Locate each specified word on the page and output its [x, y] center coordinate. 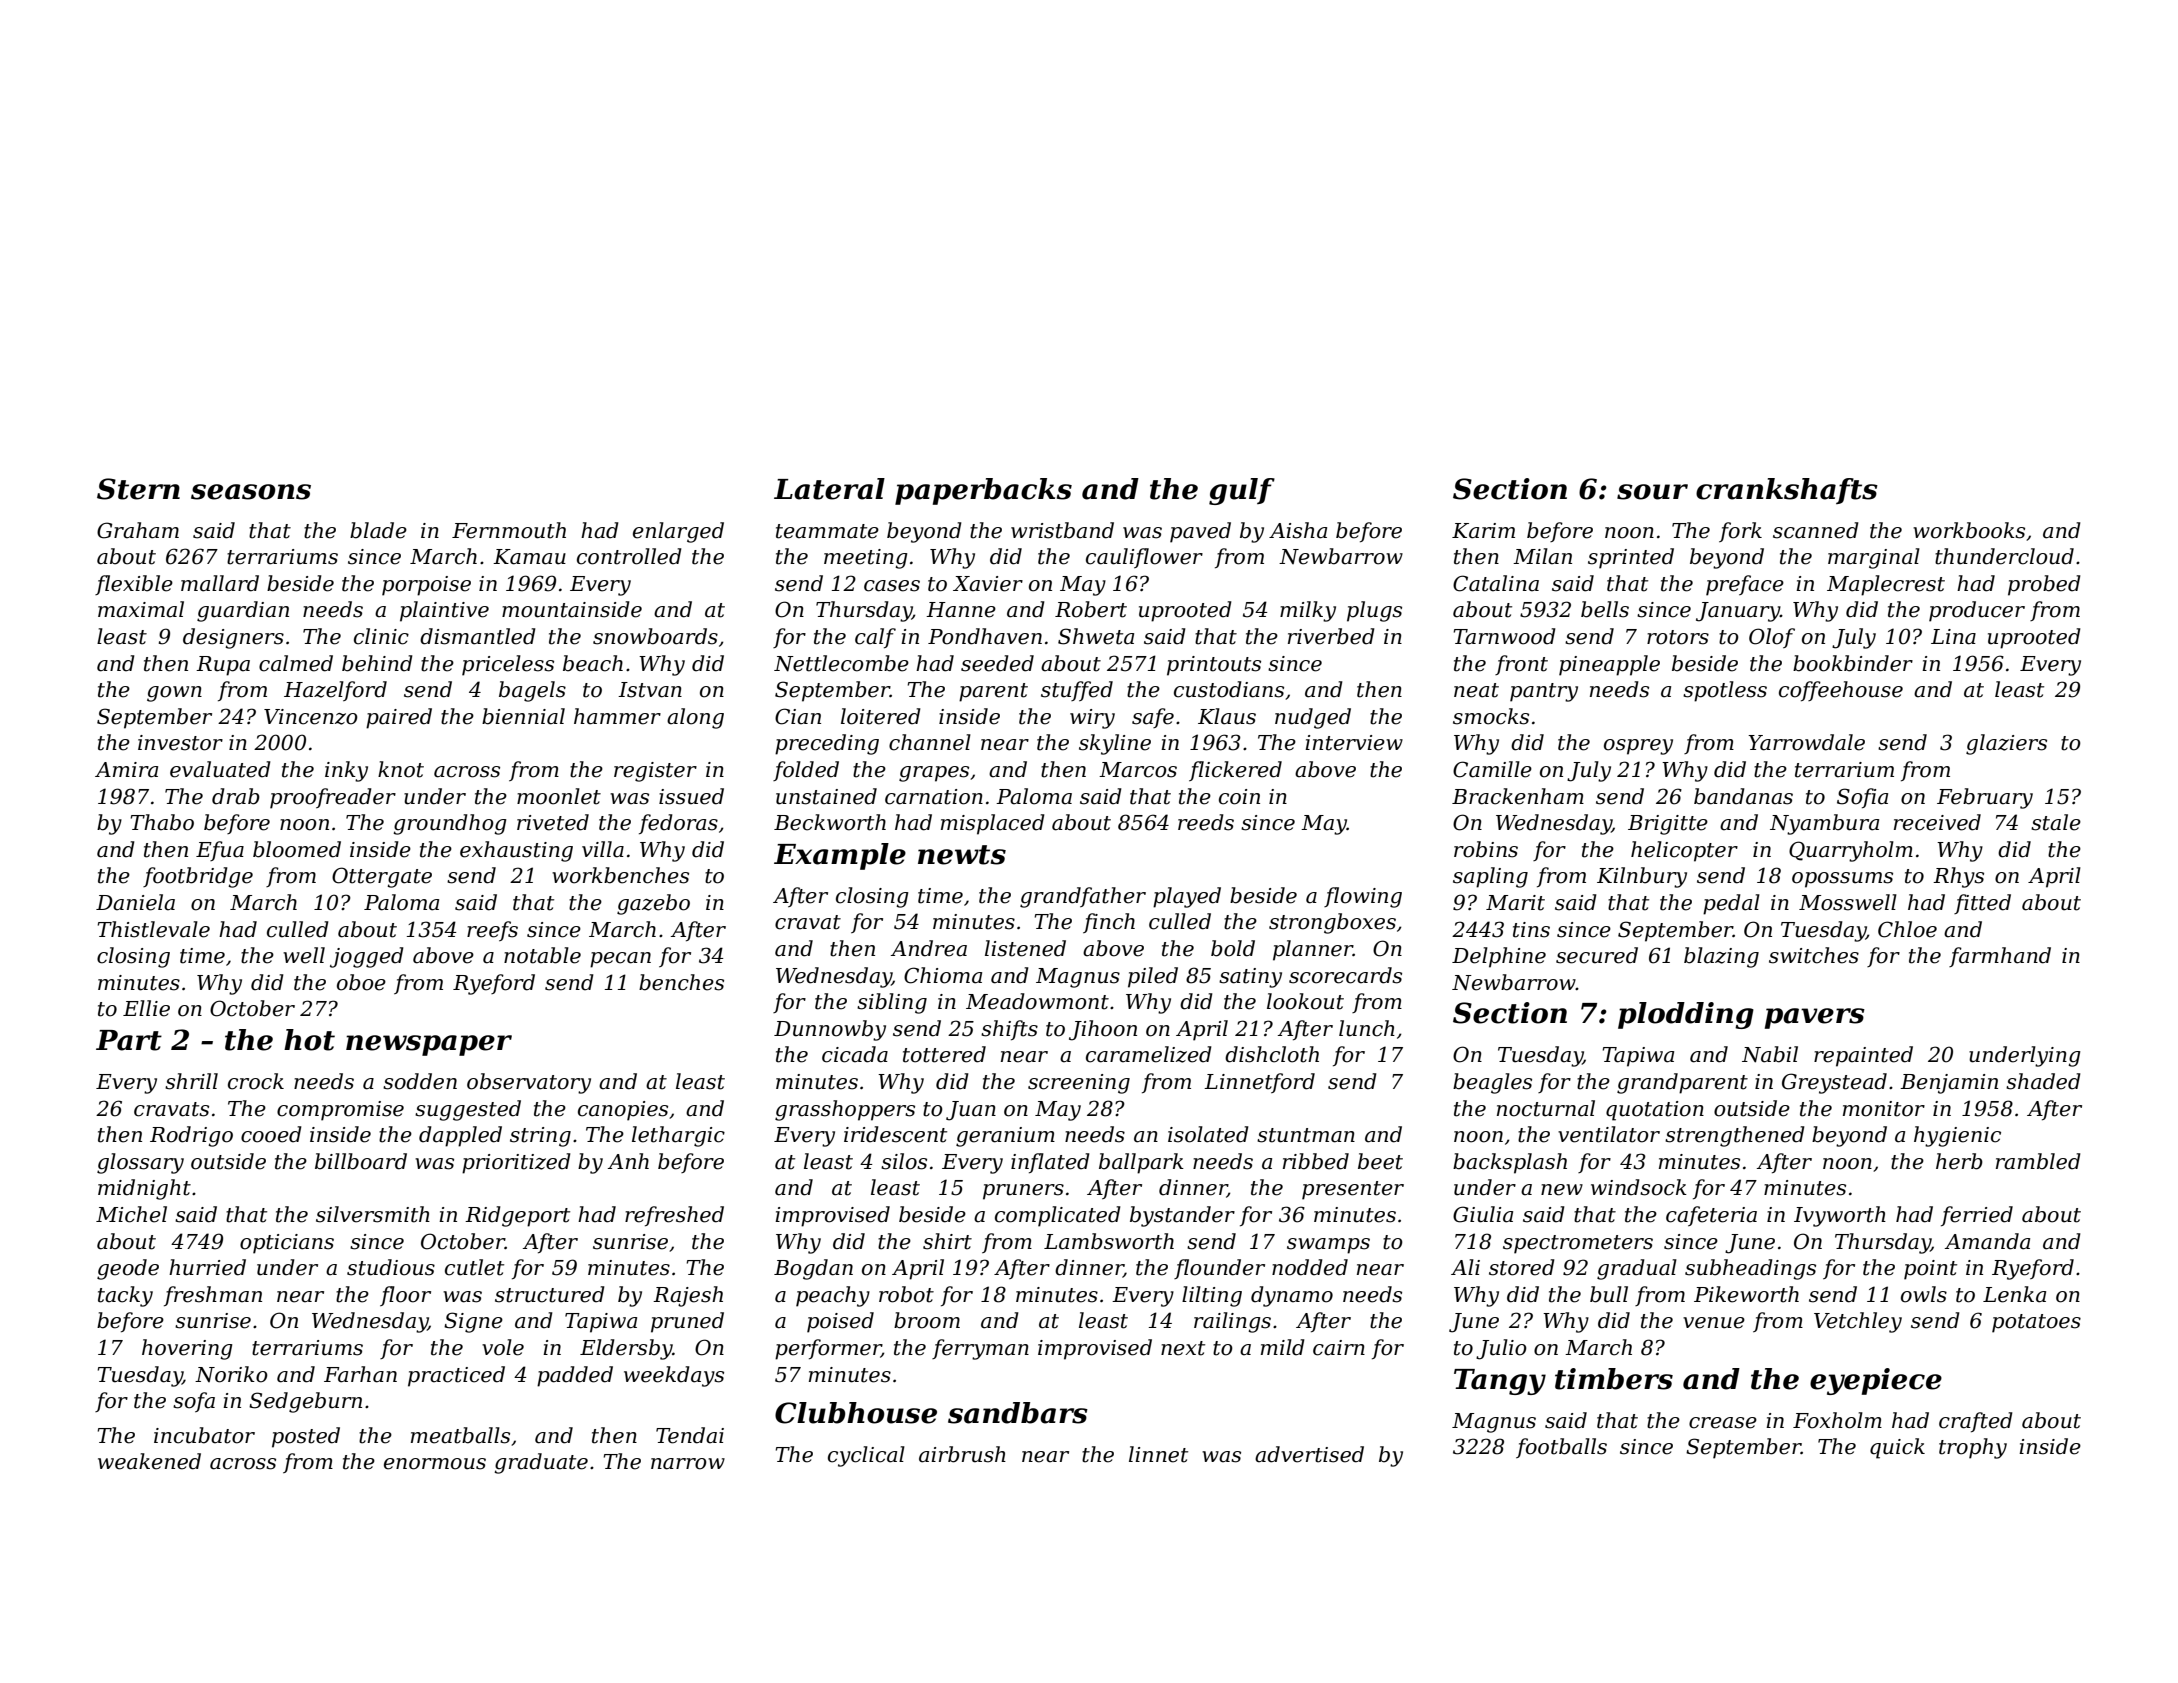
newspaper [429, 1045]
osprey [1638, 747]
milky [1308, 611]
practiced [456, 1376]
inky [346, 771]
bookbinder [1853, 663]
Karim [1483, 531]
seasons [251, 492]
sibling [892, 1003]
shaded [2043, 1081]
